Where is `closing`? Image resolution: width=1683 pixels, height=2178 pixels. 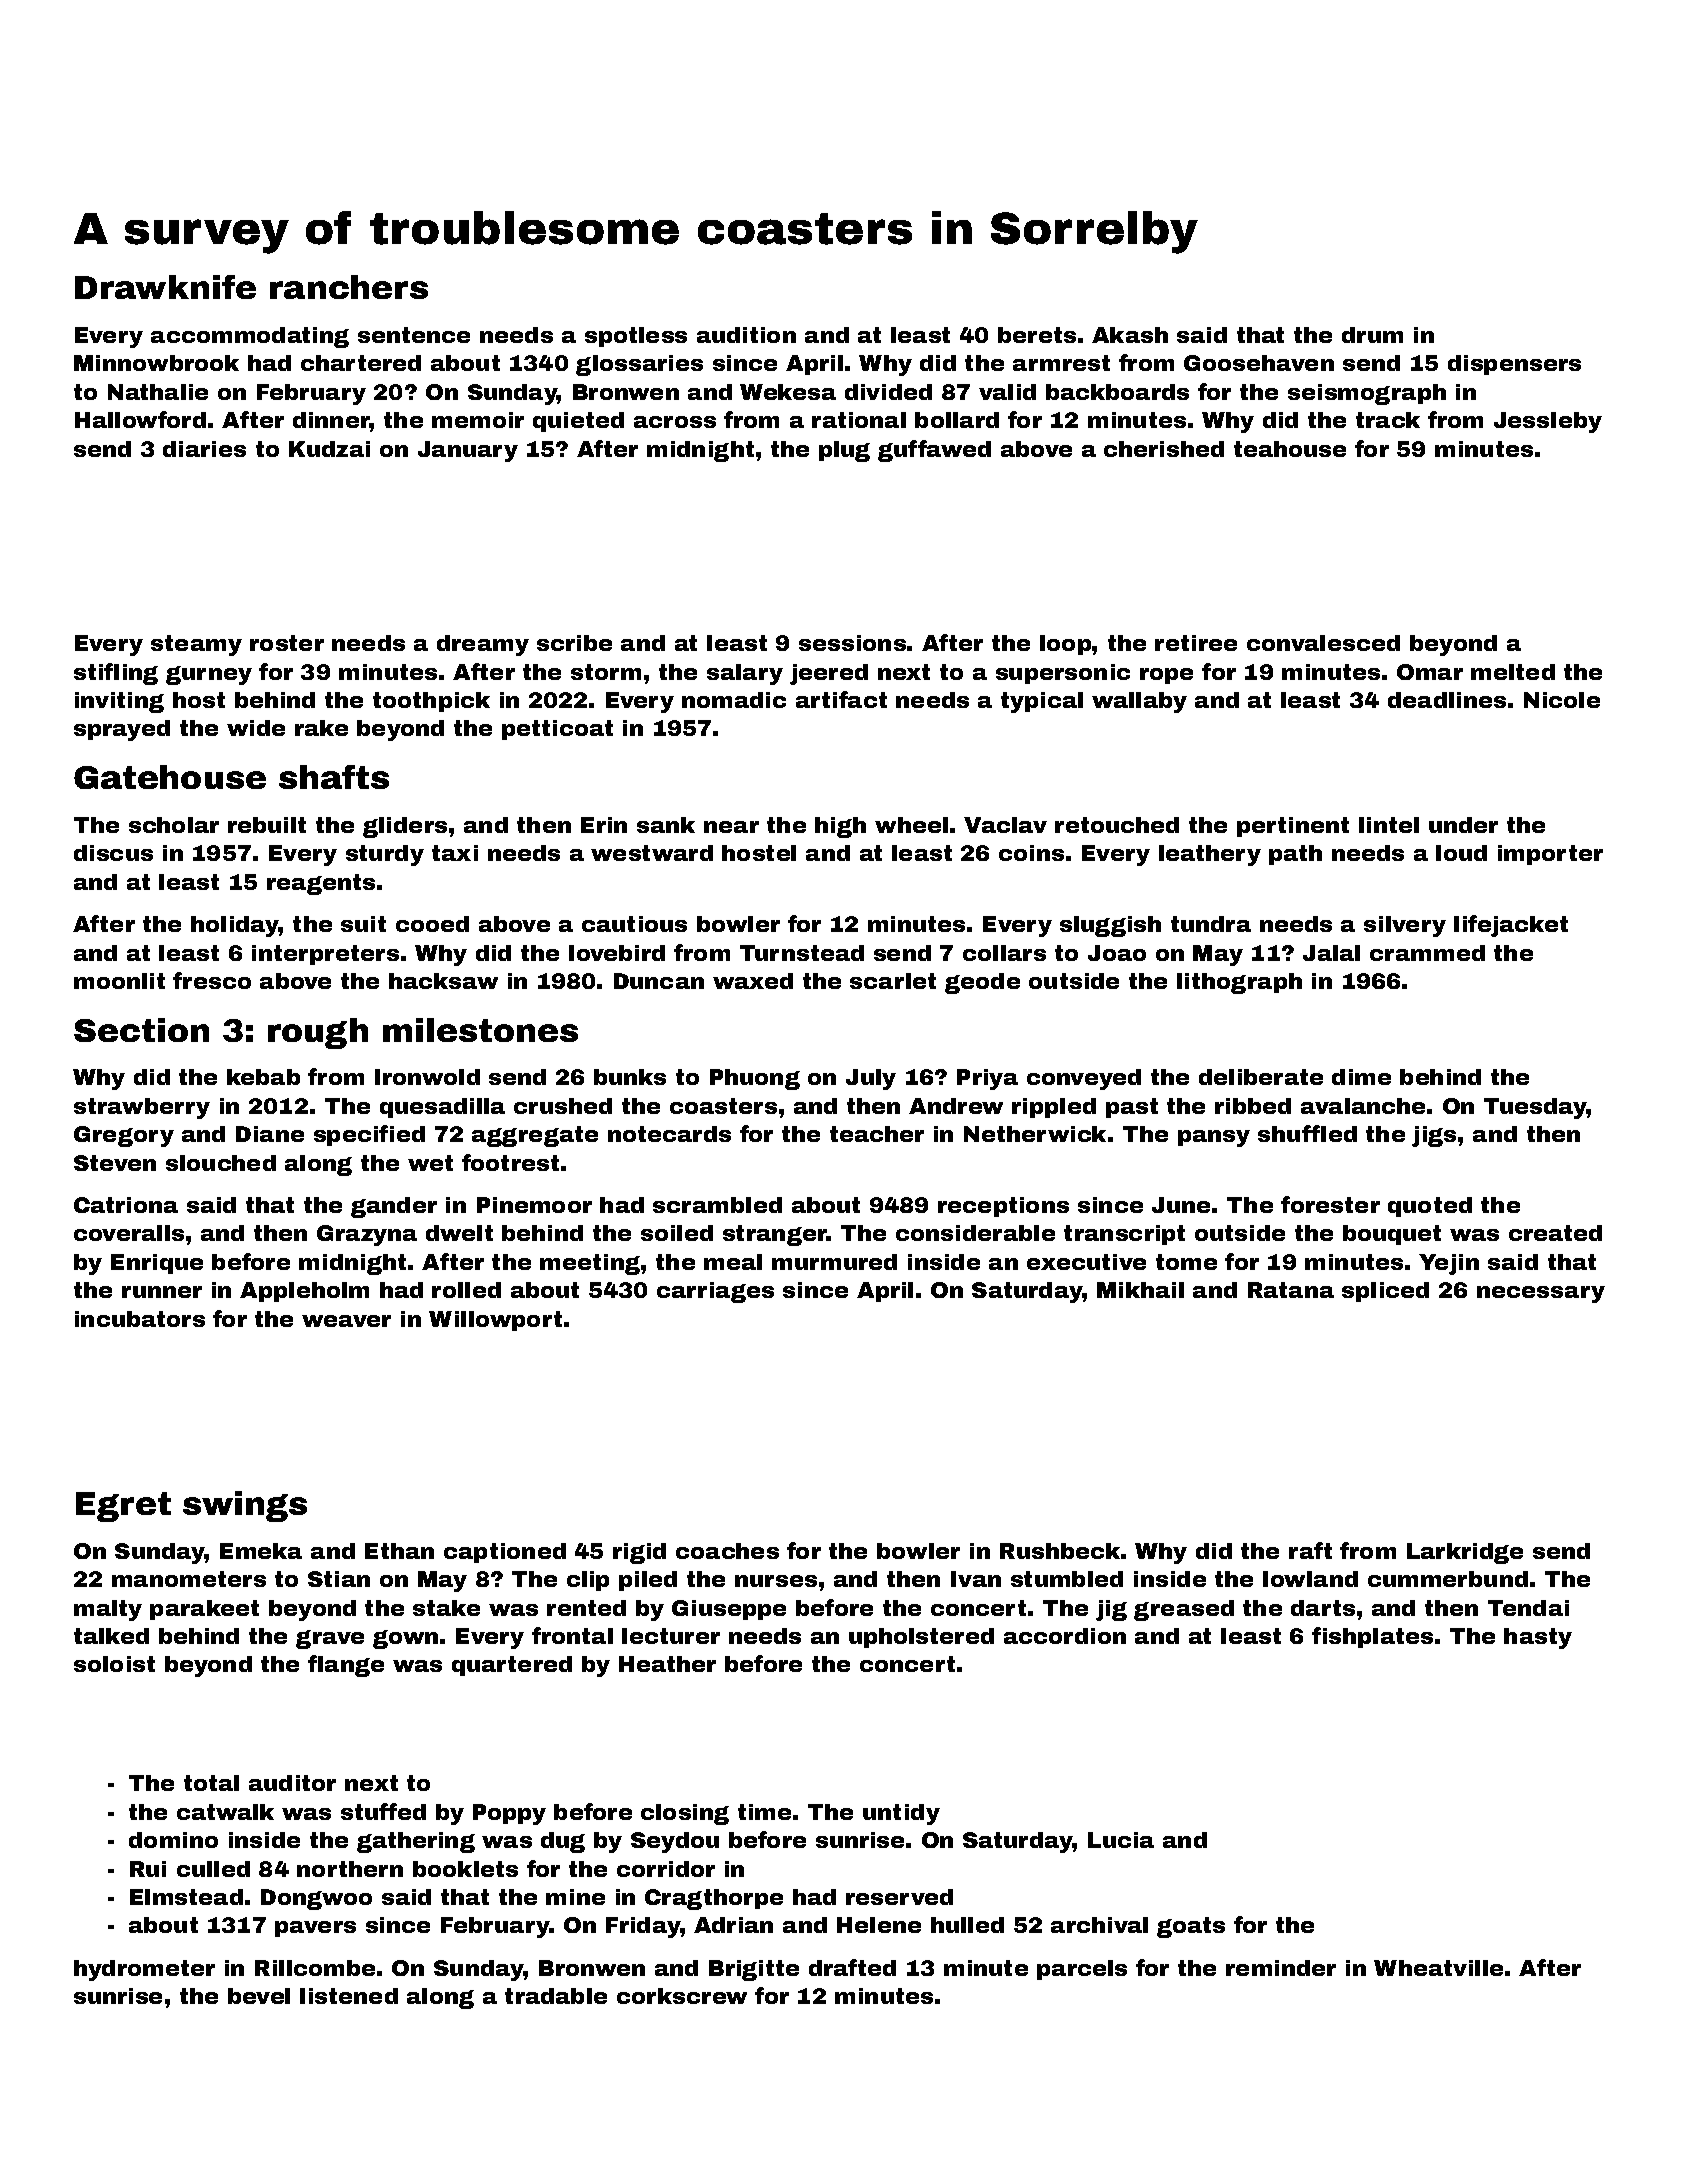 closing is located at coordinates (685, 1814).
